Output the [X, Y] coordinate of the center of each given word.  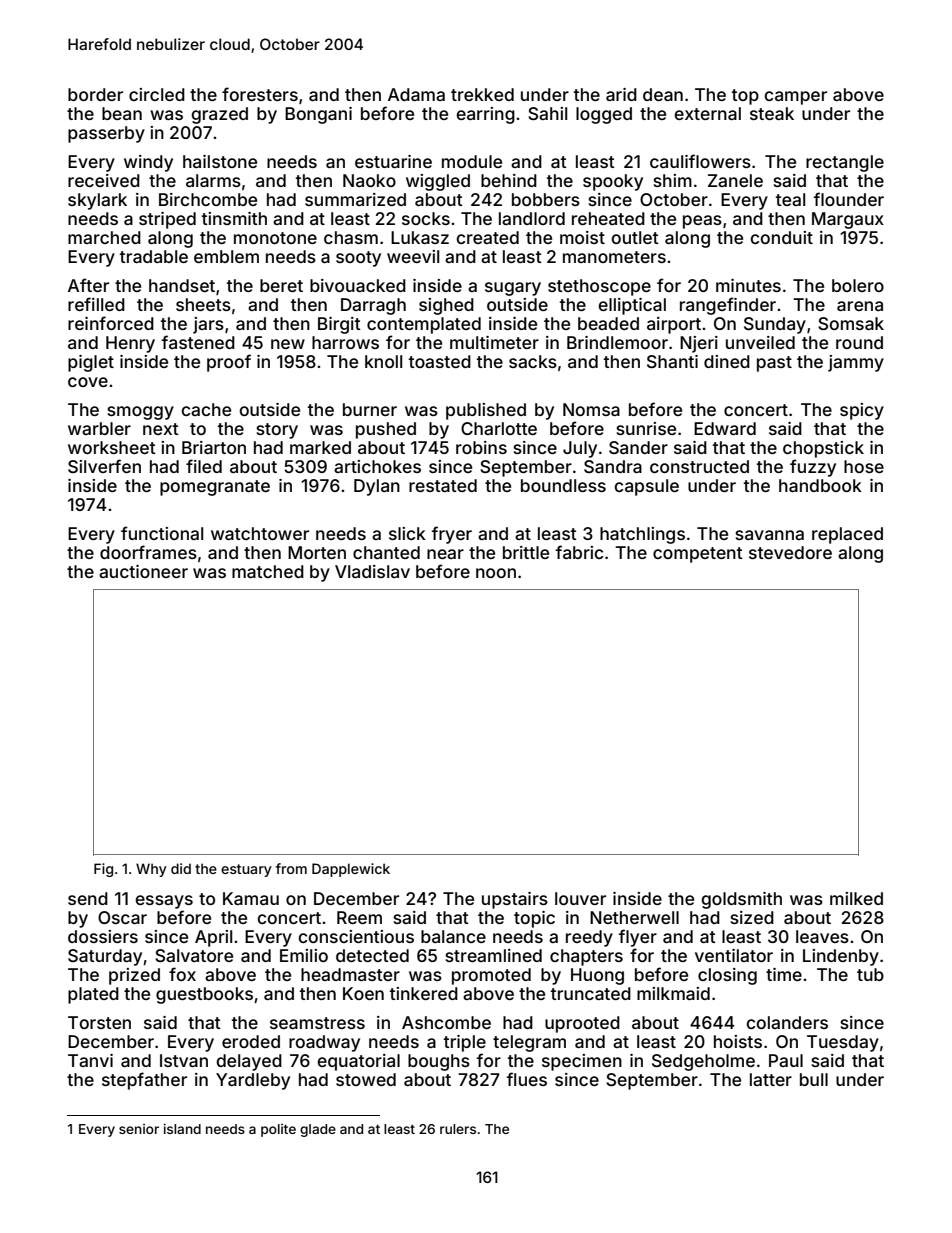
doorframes [148, 552]
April [213, 938]
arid [621, 94]
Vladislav [372, 571]
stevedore [790, 552]
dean [663, 94]
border [95, 94]
